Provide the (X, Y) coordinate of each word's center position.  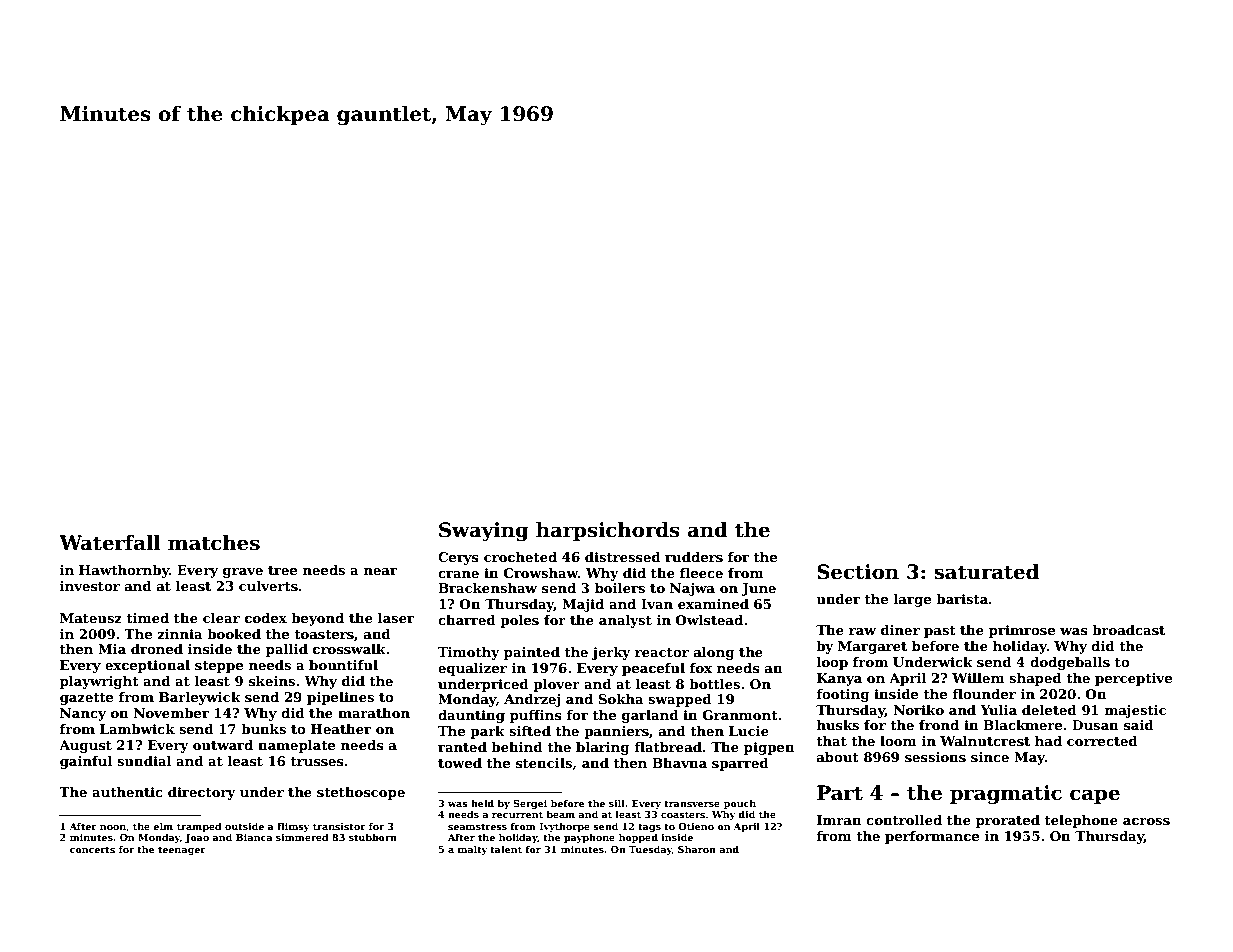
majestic (1135, 711)
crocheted (520, 557)
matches (214, 543)
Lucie (749, 731)
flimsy (293, 827)
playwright (99, 682)
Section (858, 572)
